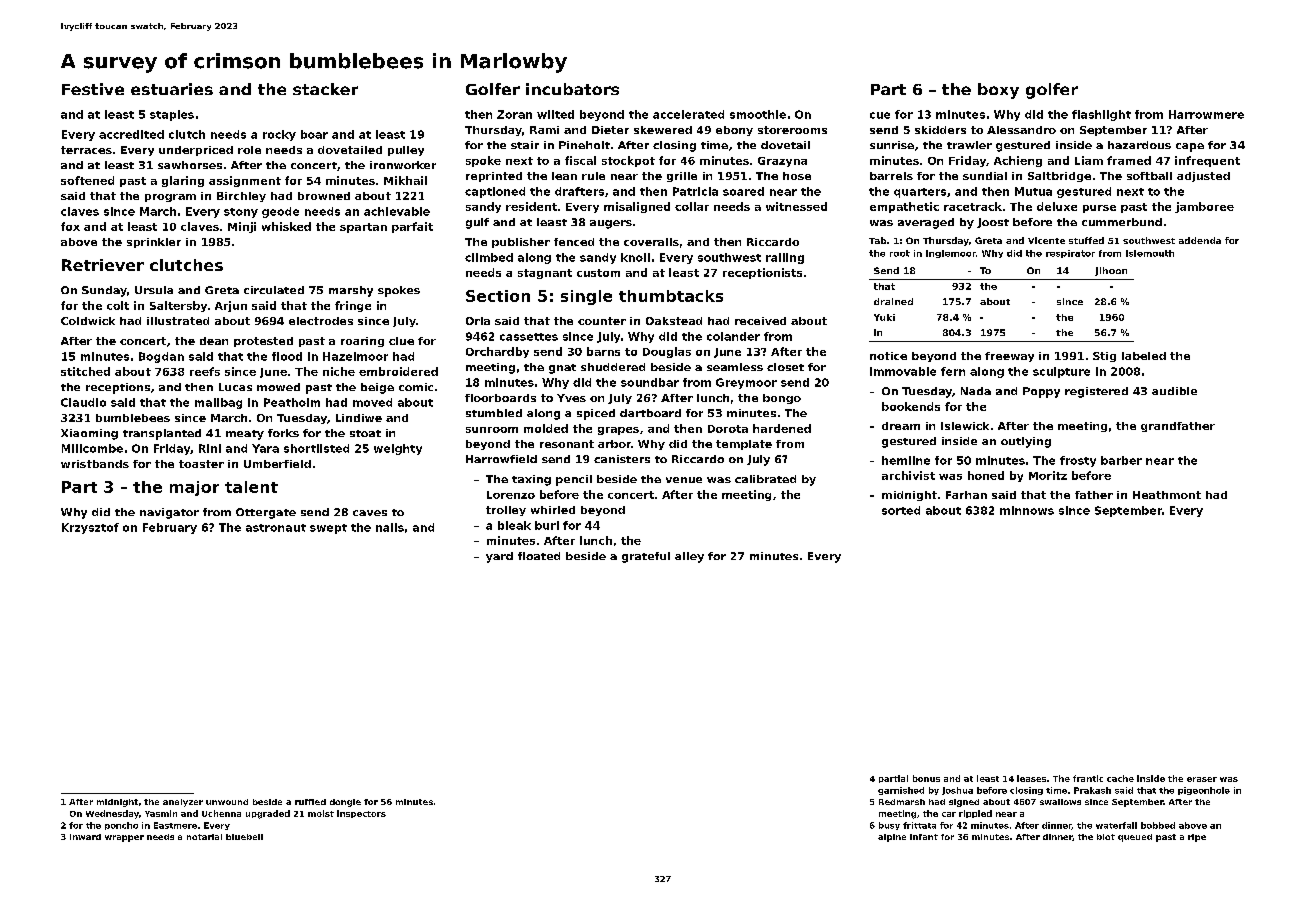 The width and height of the screenshot is (1308, 924). What do you see at coordinates (539, 556) in the screenshot?
I see `floated` at bounding box center [539, 556].
